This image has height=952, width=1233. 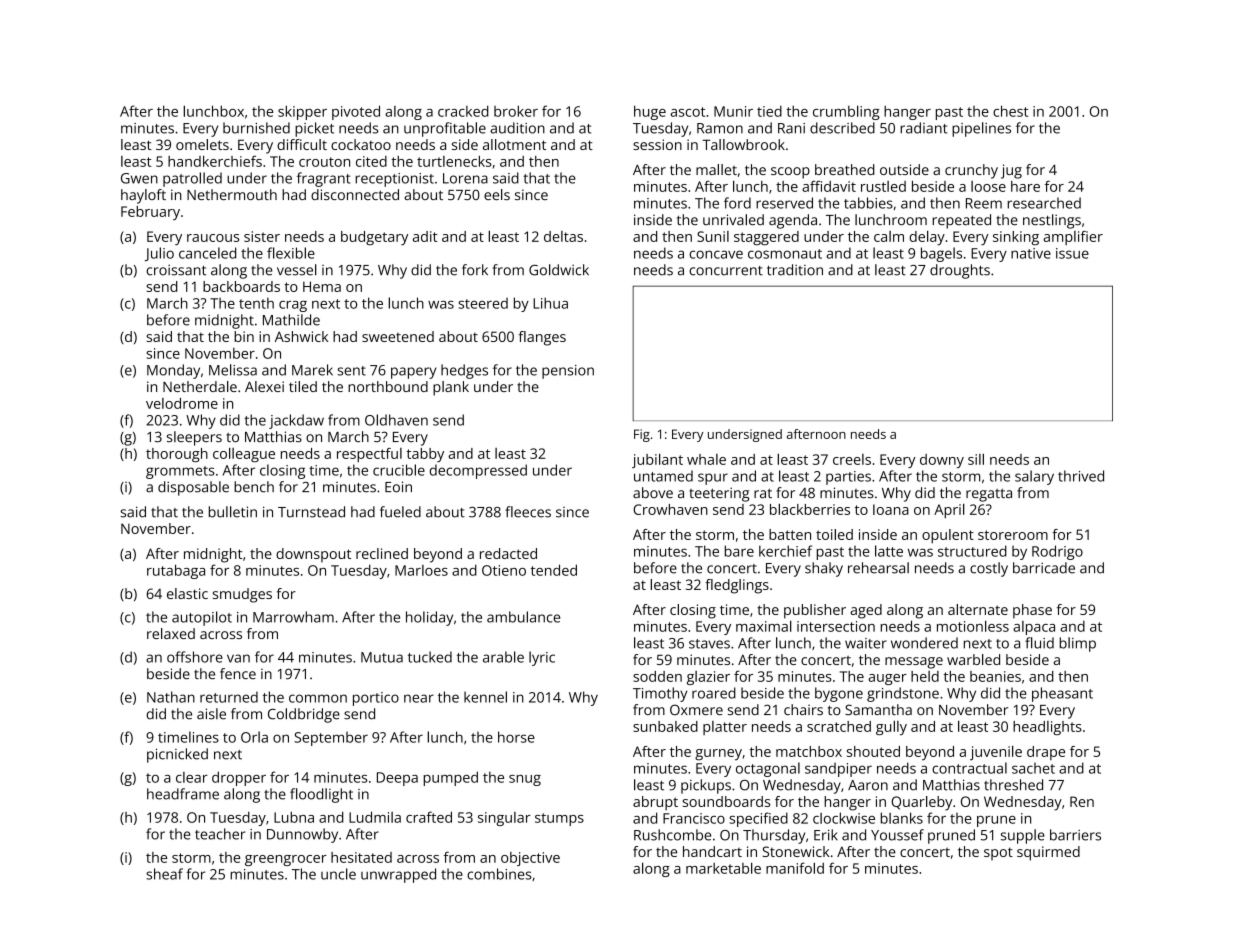 I want to click on thrived, so click(x=1081, y=476).
